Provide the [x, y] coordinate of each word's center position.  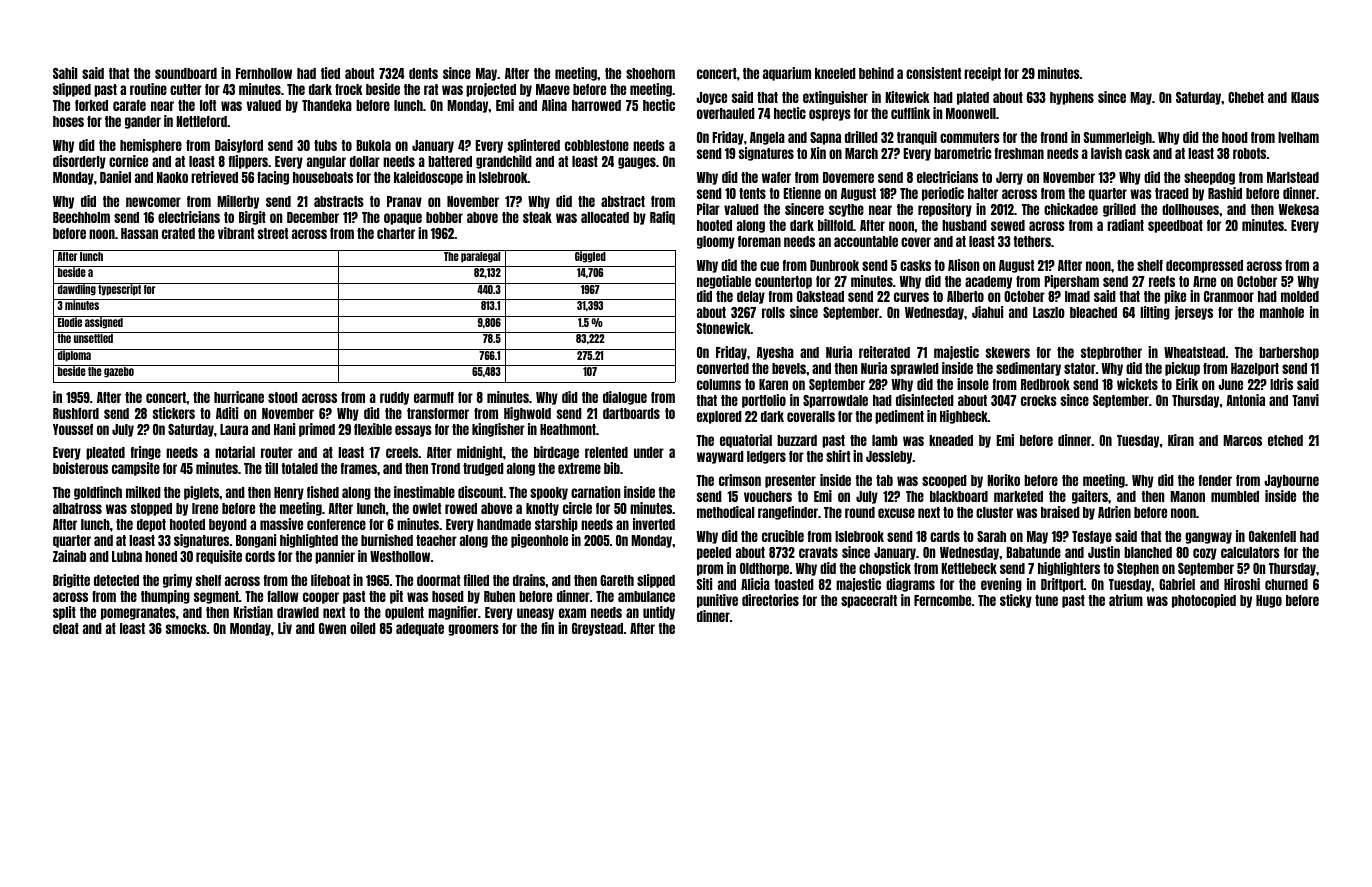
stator [1080, 368]
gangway [1208, 538]
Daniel [115, 177]
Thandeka [327, 105]
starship [556, 525]
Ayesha [775, 353]
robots [1249, 153]
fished [323, 492]
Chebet [1246, 97]
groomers [473, 630]
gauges [637, 163]
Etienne [802, 193]
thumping [165, 597]
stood [283, 397]
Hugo [1269, 601]
